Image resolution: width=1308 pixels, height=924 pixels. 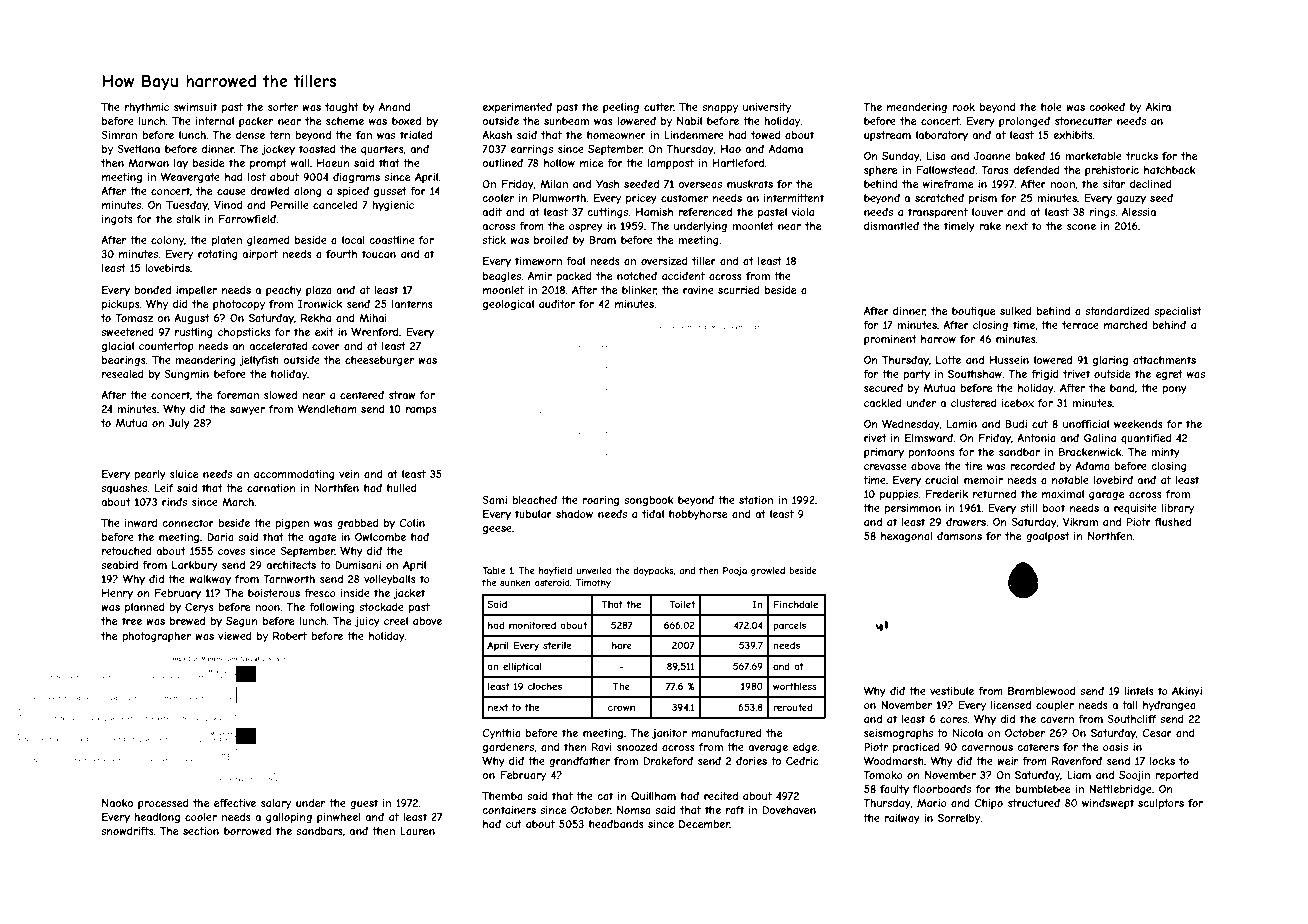 I want to click on Henry, so click(x=117, y=594).
